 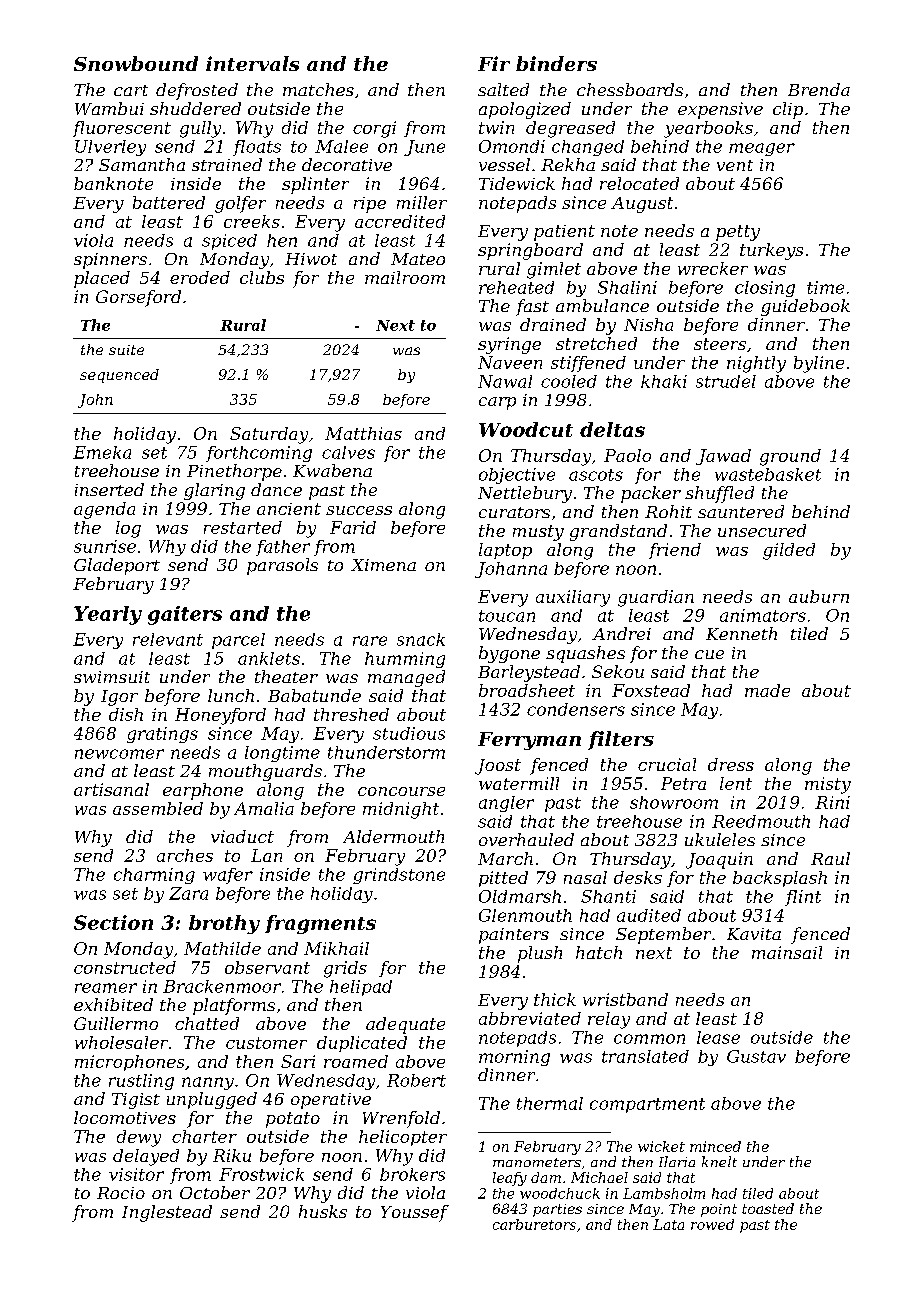 What do you see at coordinates (771, 251) in the screenshot?
I see `turkeys` at bounding box center [771, 251].
